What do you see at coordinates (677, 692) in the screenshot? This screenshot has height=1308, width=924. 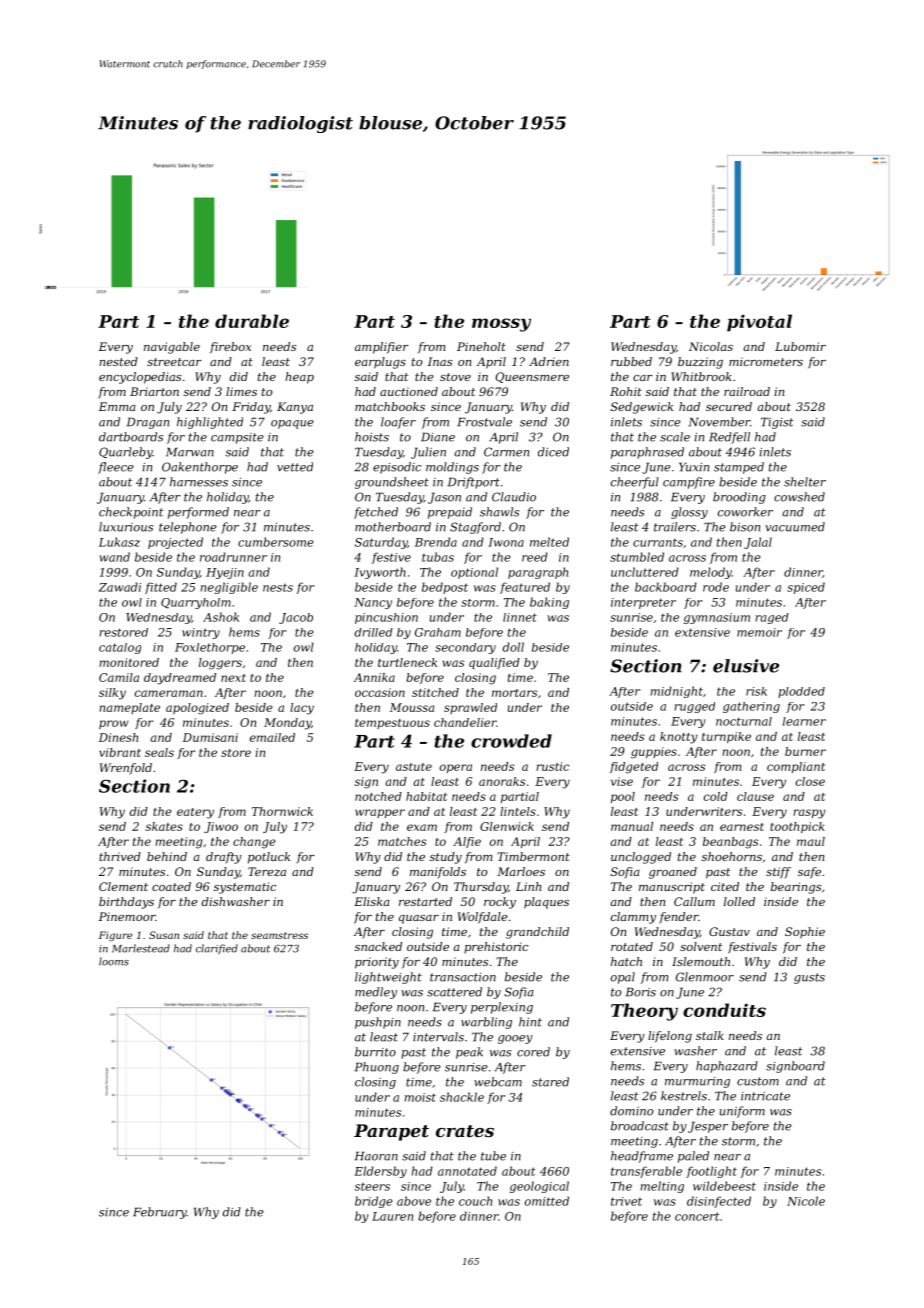 I see `midnight` at bounding box center [677, 692].
